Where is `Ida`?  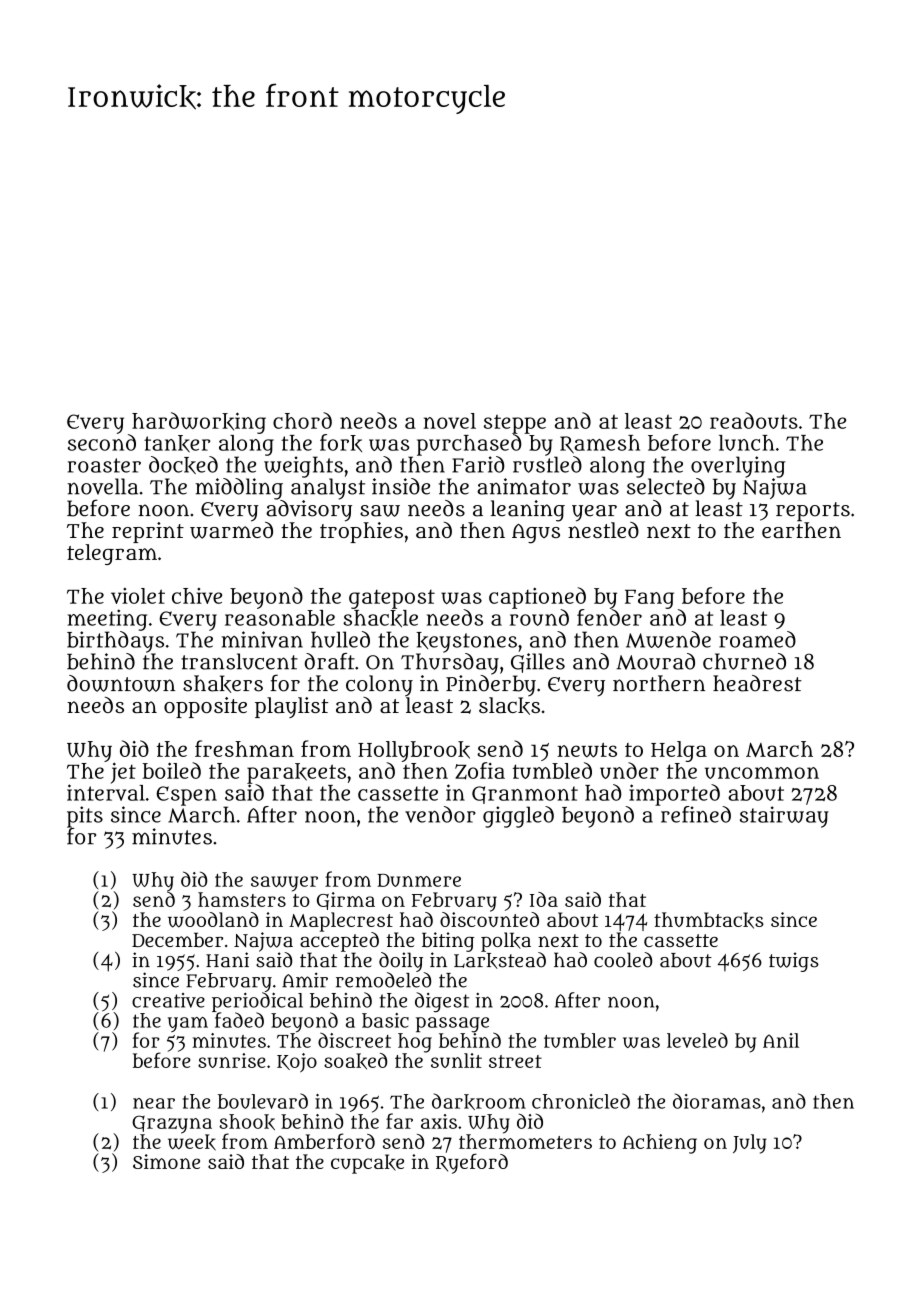
Ida is located at coordinates (544, 899).
